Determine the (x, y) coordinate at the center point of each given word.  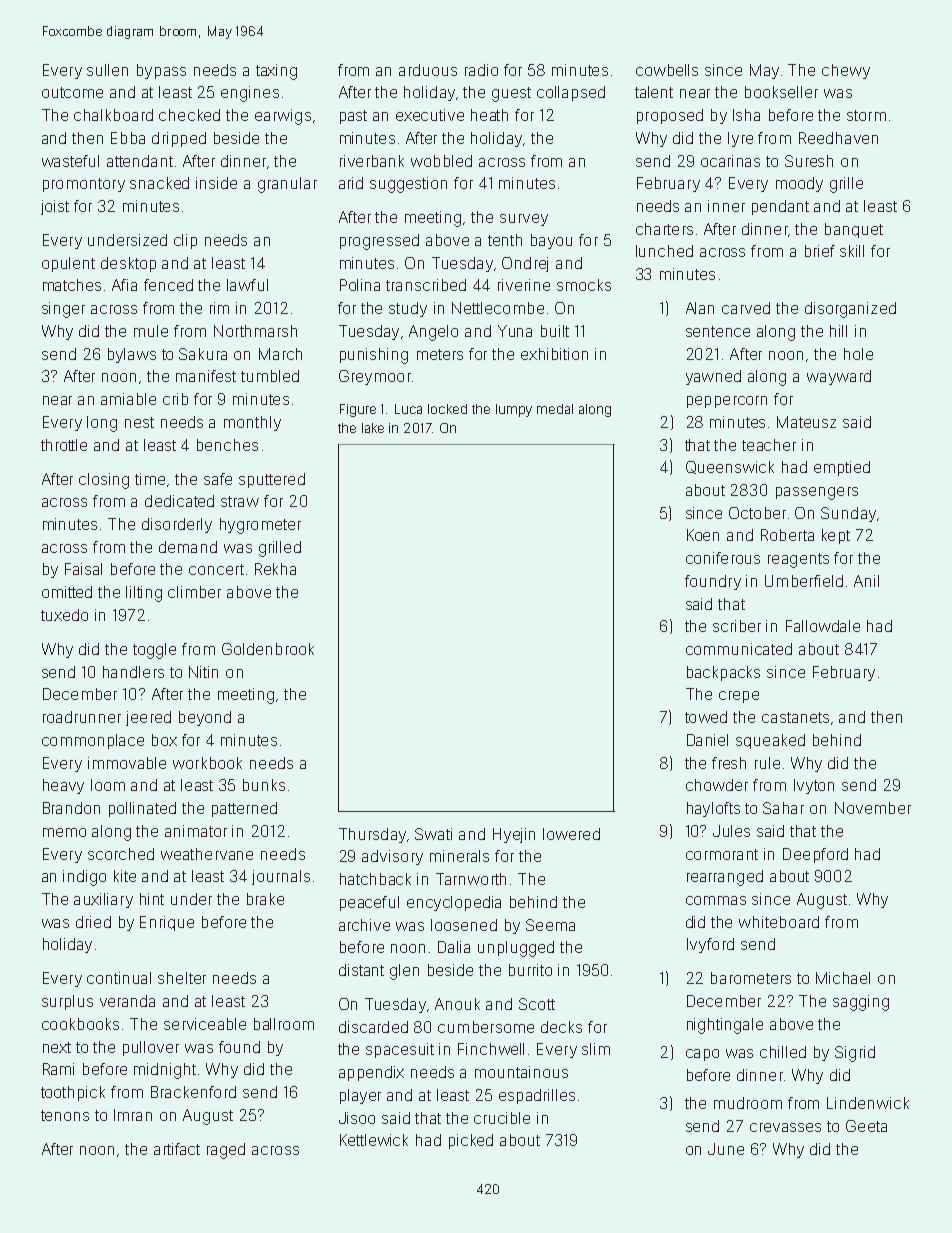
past (353, 117)
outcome (72, 92)
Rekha (275, 569)
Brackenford (193, 1092)
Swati (433, 834)
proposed (670, 116)
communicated (739, 649)
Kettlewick (374, 1140)
